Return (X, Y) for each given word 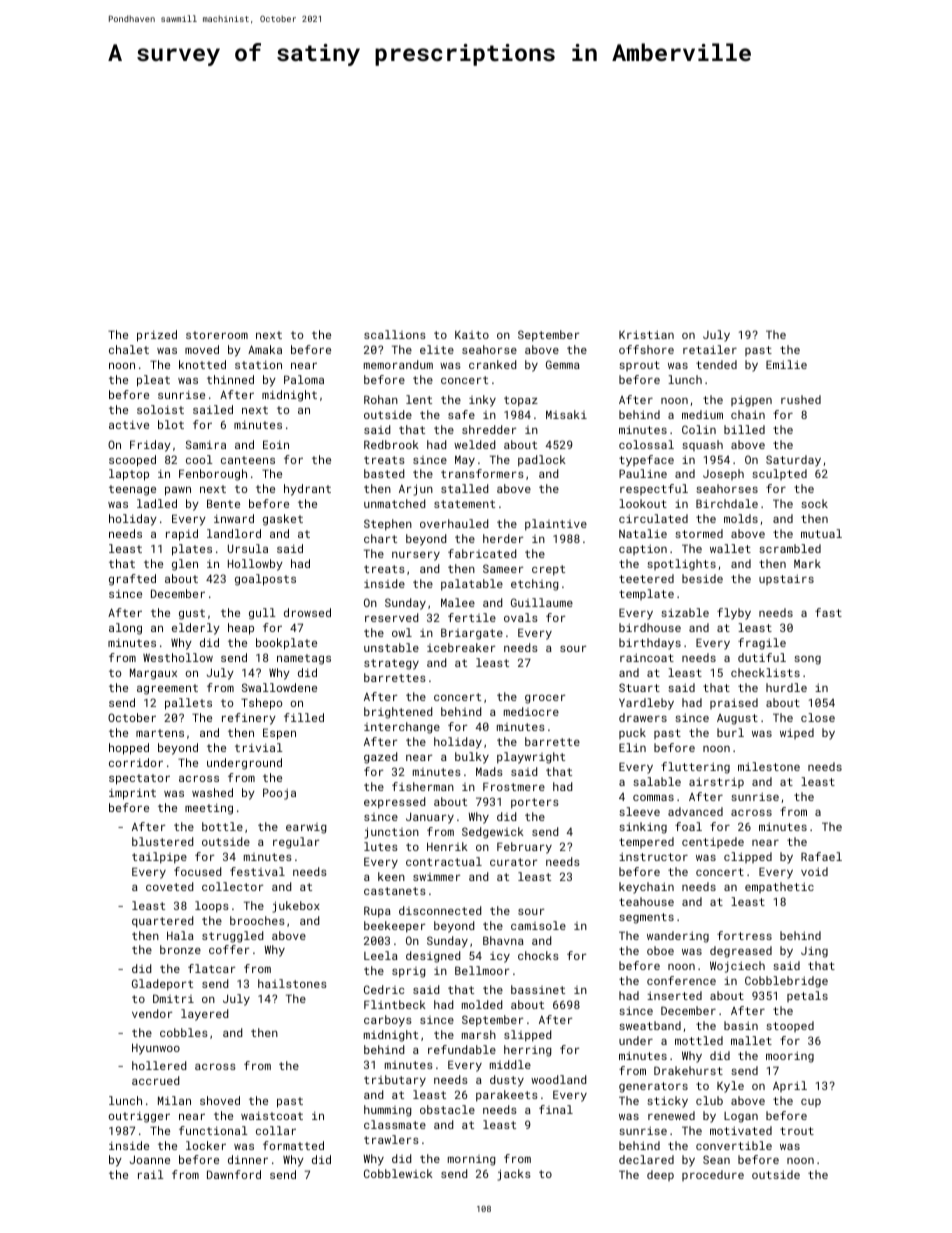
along (125, 629)
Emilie (786, 364)
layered (204, 1015)
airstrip (716, 782)
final (556, 1109)
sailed (213, 409)
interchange (402, 728)
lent (419, 399)
